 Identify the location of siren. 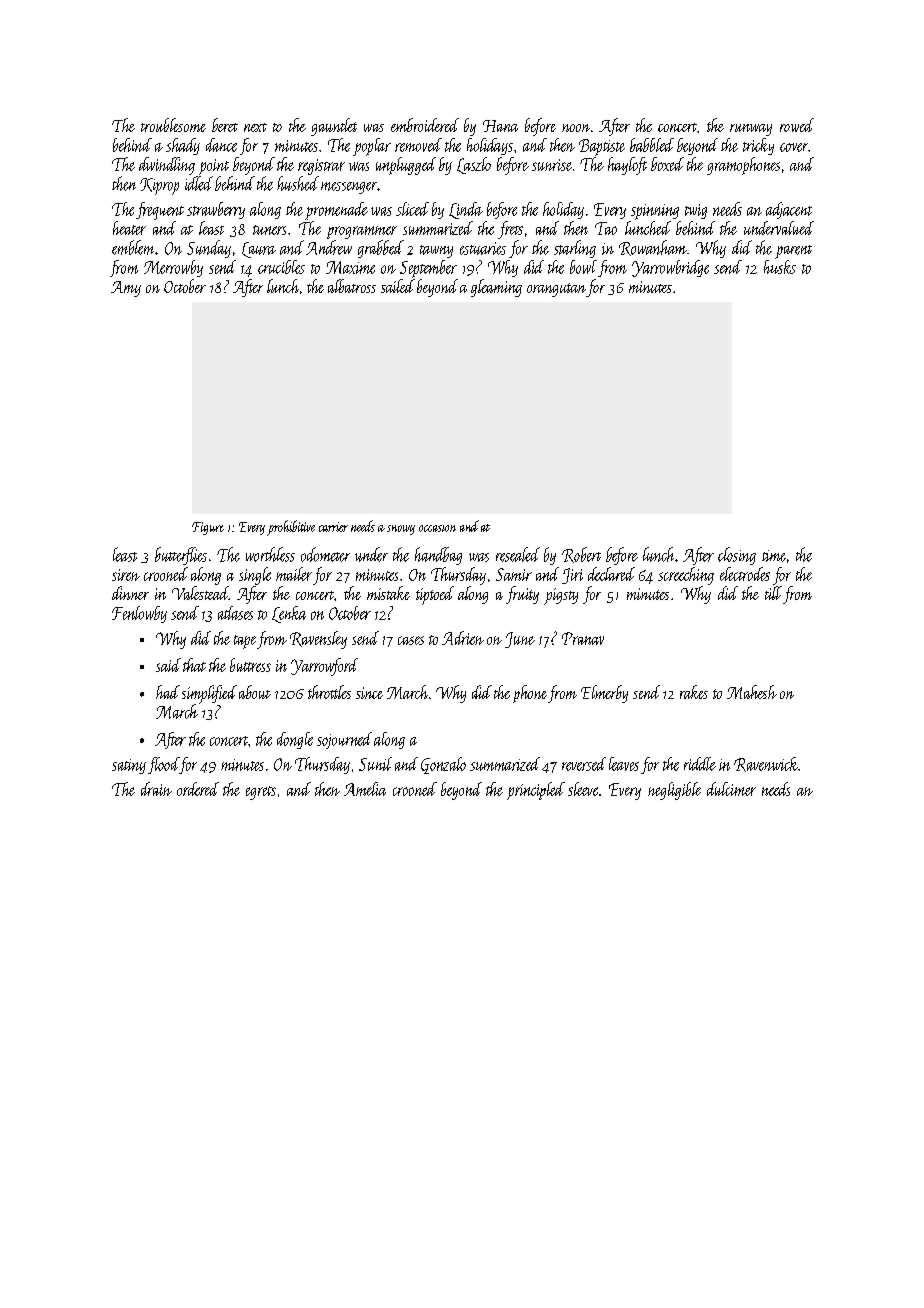
(126, 575).
